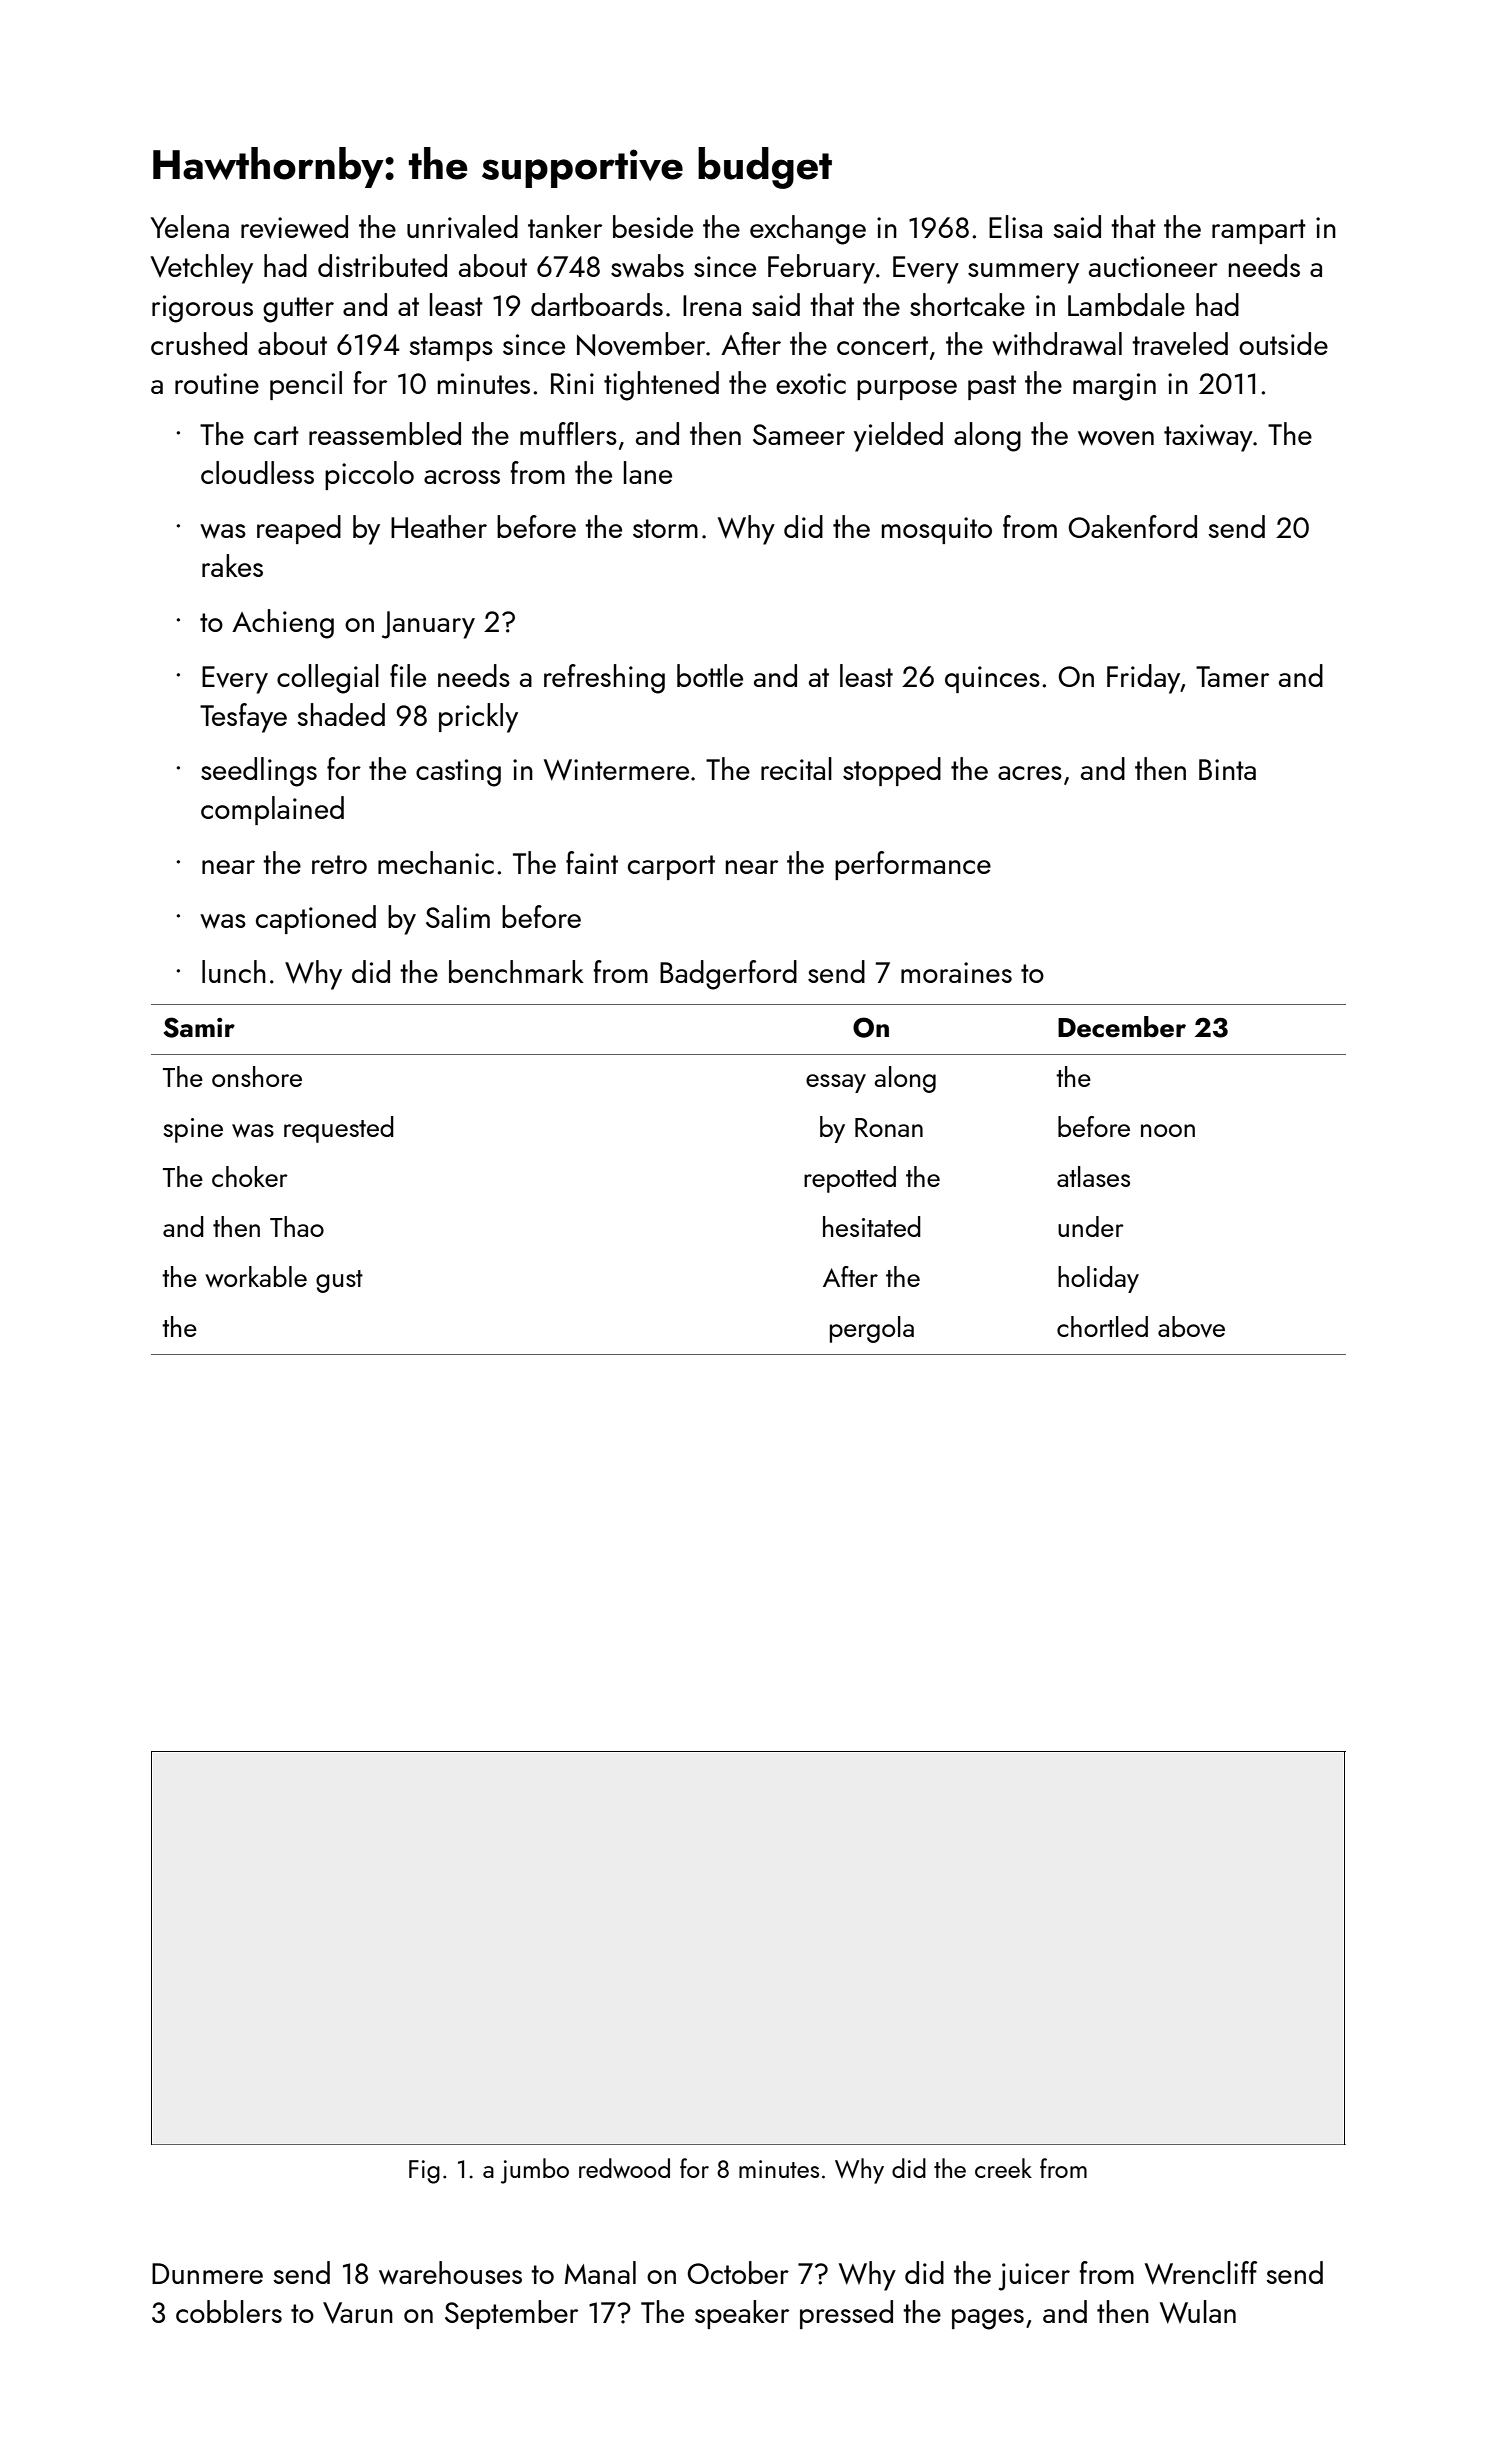  I want to click on above, so click(1191, 1327).
